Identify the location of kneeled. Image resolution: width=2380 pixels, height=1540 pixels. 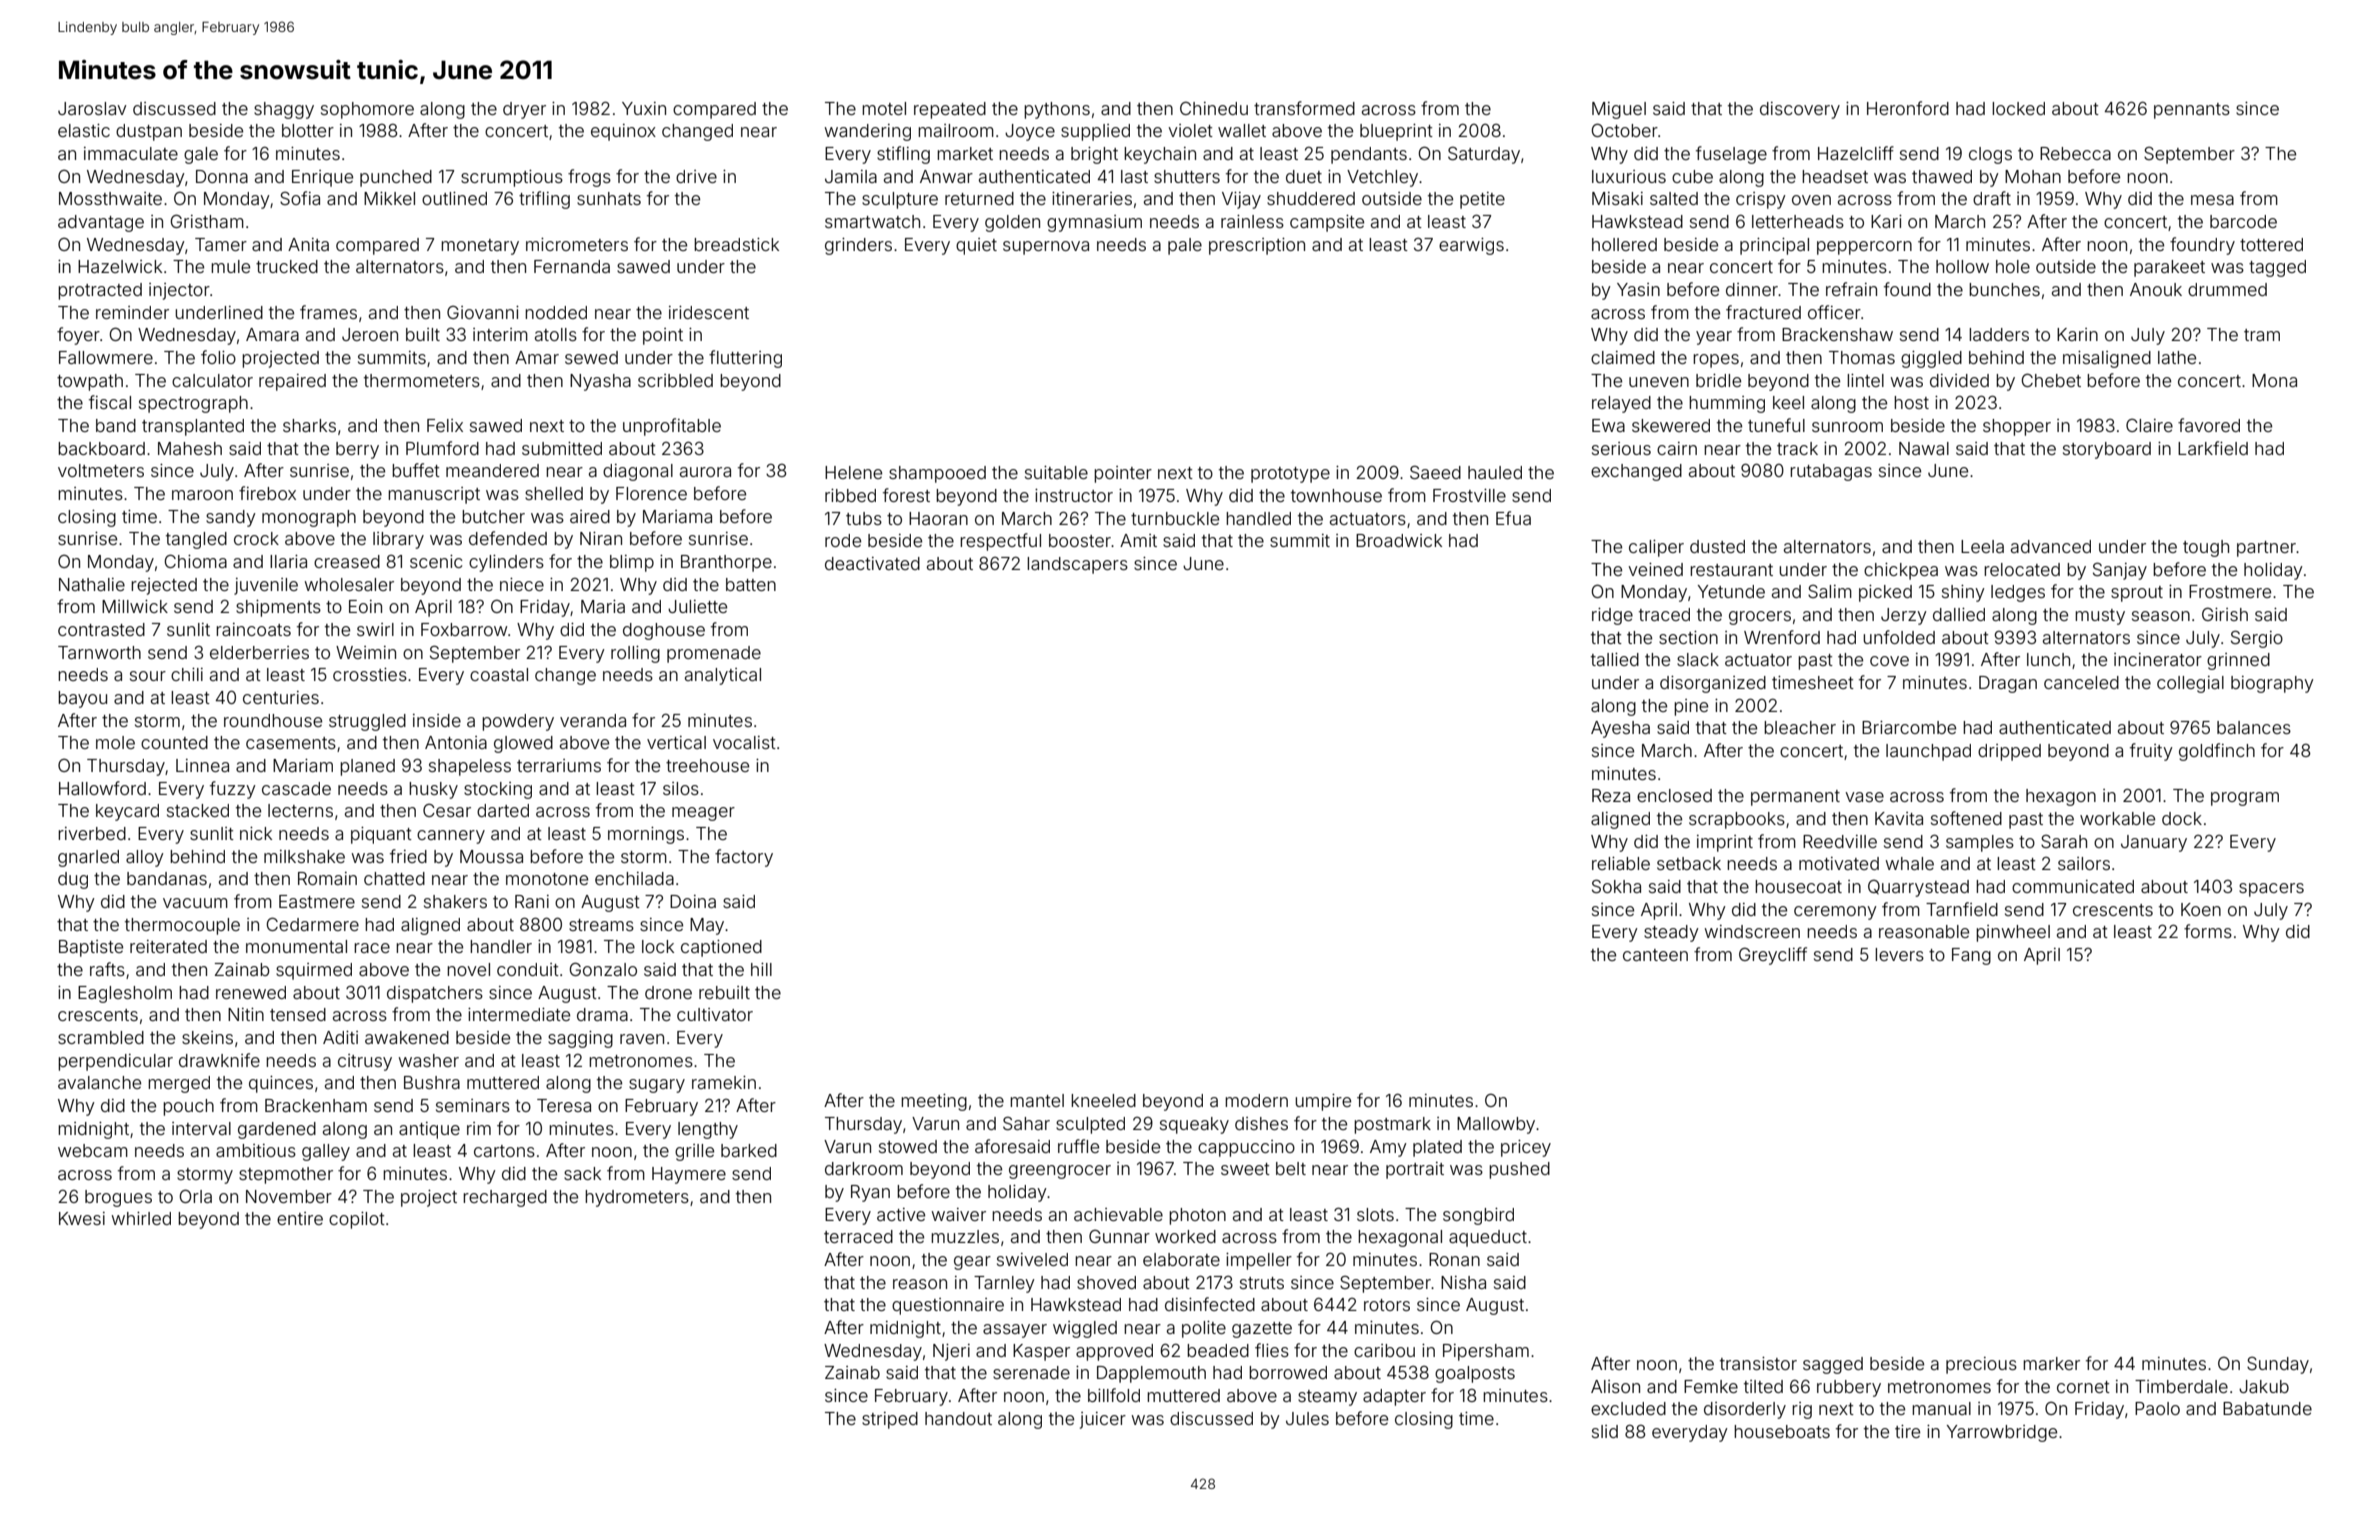
(1103, 1100).
